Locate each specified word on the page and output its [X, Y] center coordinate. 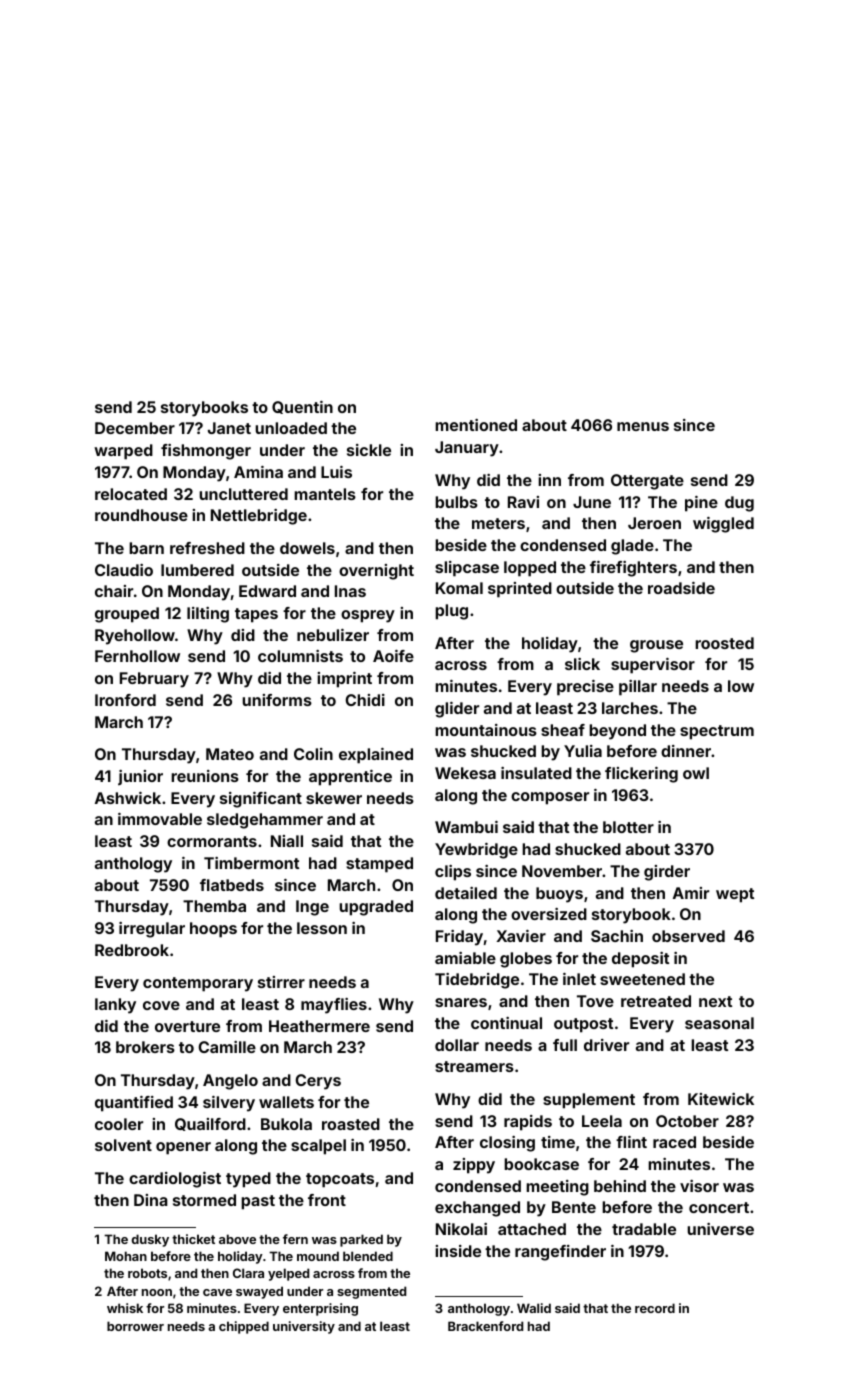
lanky [115, 1006]
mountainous [486, 730]
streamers [474, 1066]
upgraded [376, 908]
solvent [123, 1145]
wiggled [723, 525]
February [154, 680]
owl [696, 773]
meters [498, 523]
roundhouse [141, 515]
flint [631, 1142]
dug [739, 504]
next [715, 1001]
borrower [135, 1326]
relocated [131, 494]
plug [451, 612]
